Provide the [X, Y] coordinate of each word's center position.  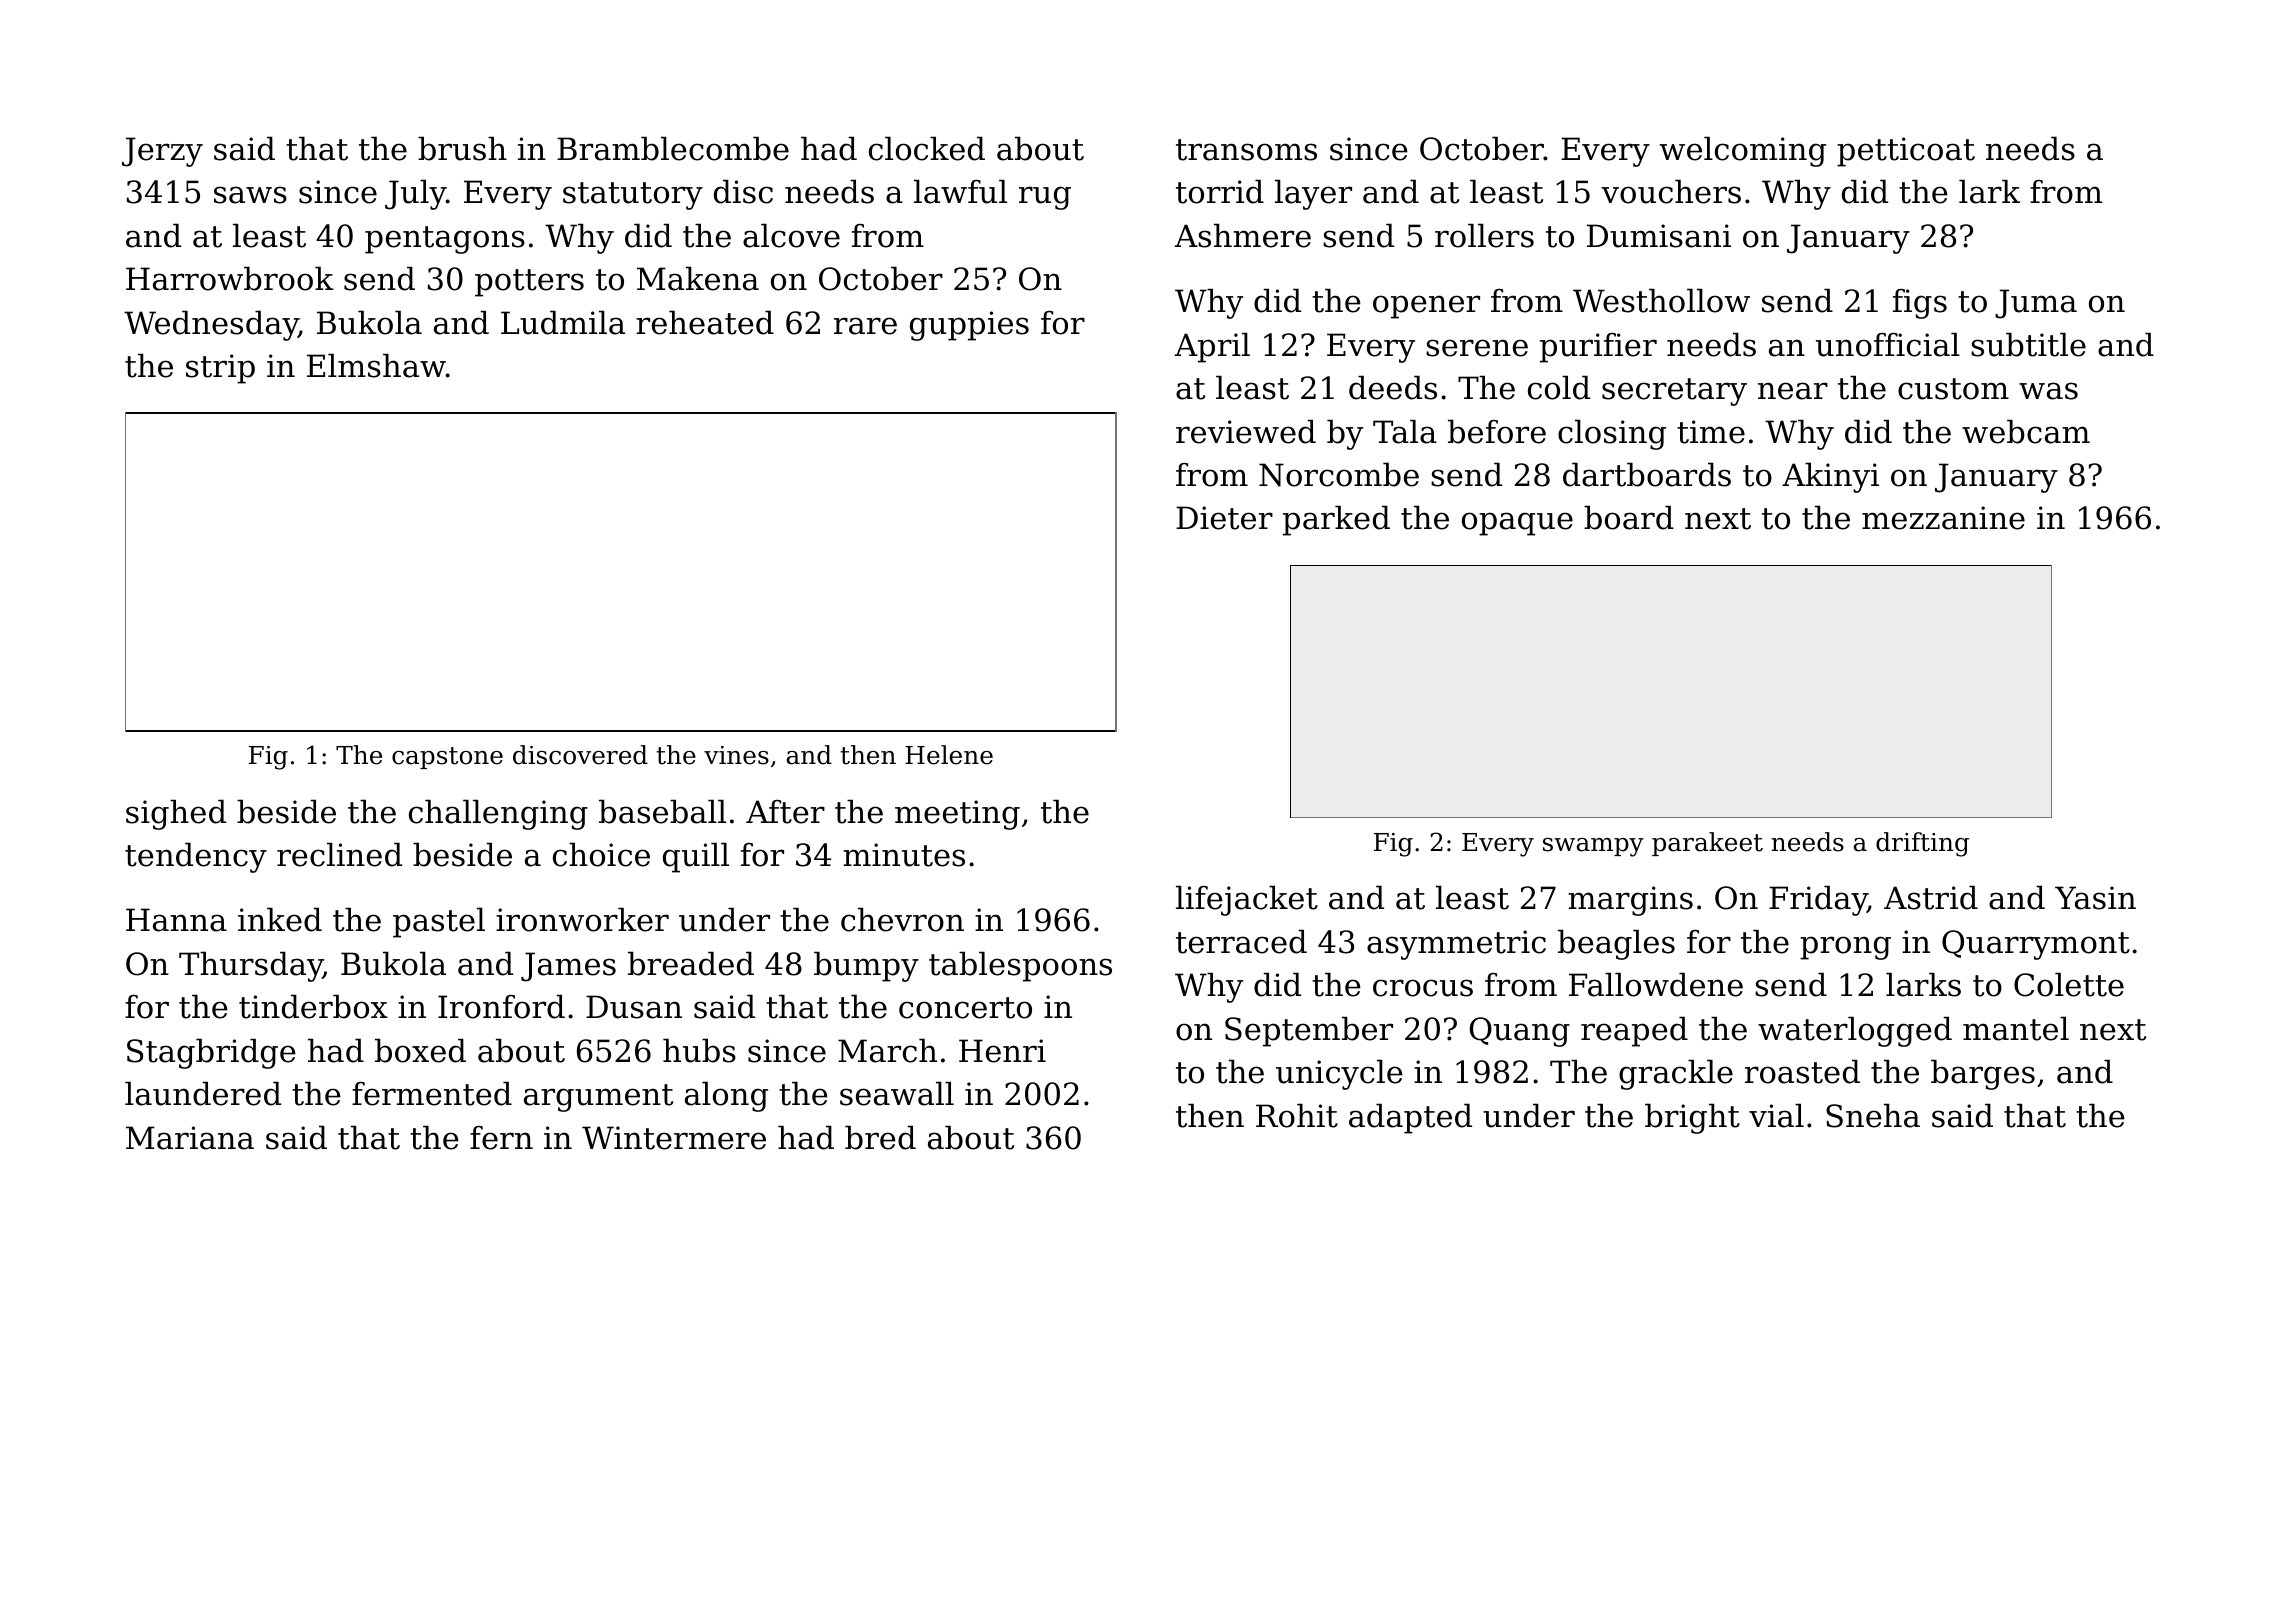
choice [601, 854]
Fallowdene [1656, 984]
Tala [1405, 431]
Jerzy [162, 152]
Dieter [1224, 518]
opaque [1517, 524]
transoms [1246, 150]
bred [880, 1137]
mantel [2016, 1028]
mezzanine [1943, 518]
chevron [902, 919]
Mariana [190, 1138]
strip [220, 369]
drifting [1922, 844]
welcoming [1743, 151]
